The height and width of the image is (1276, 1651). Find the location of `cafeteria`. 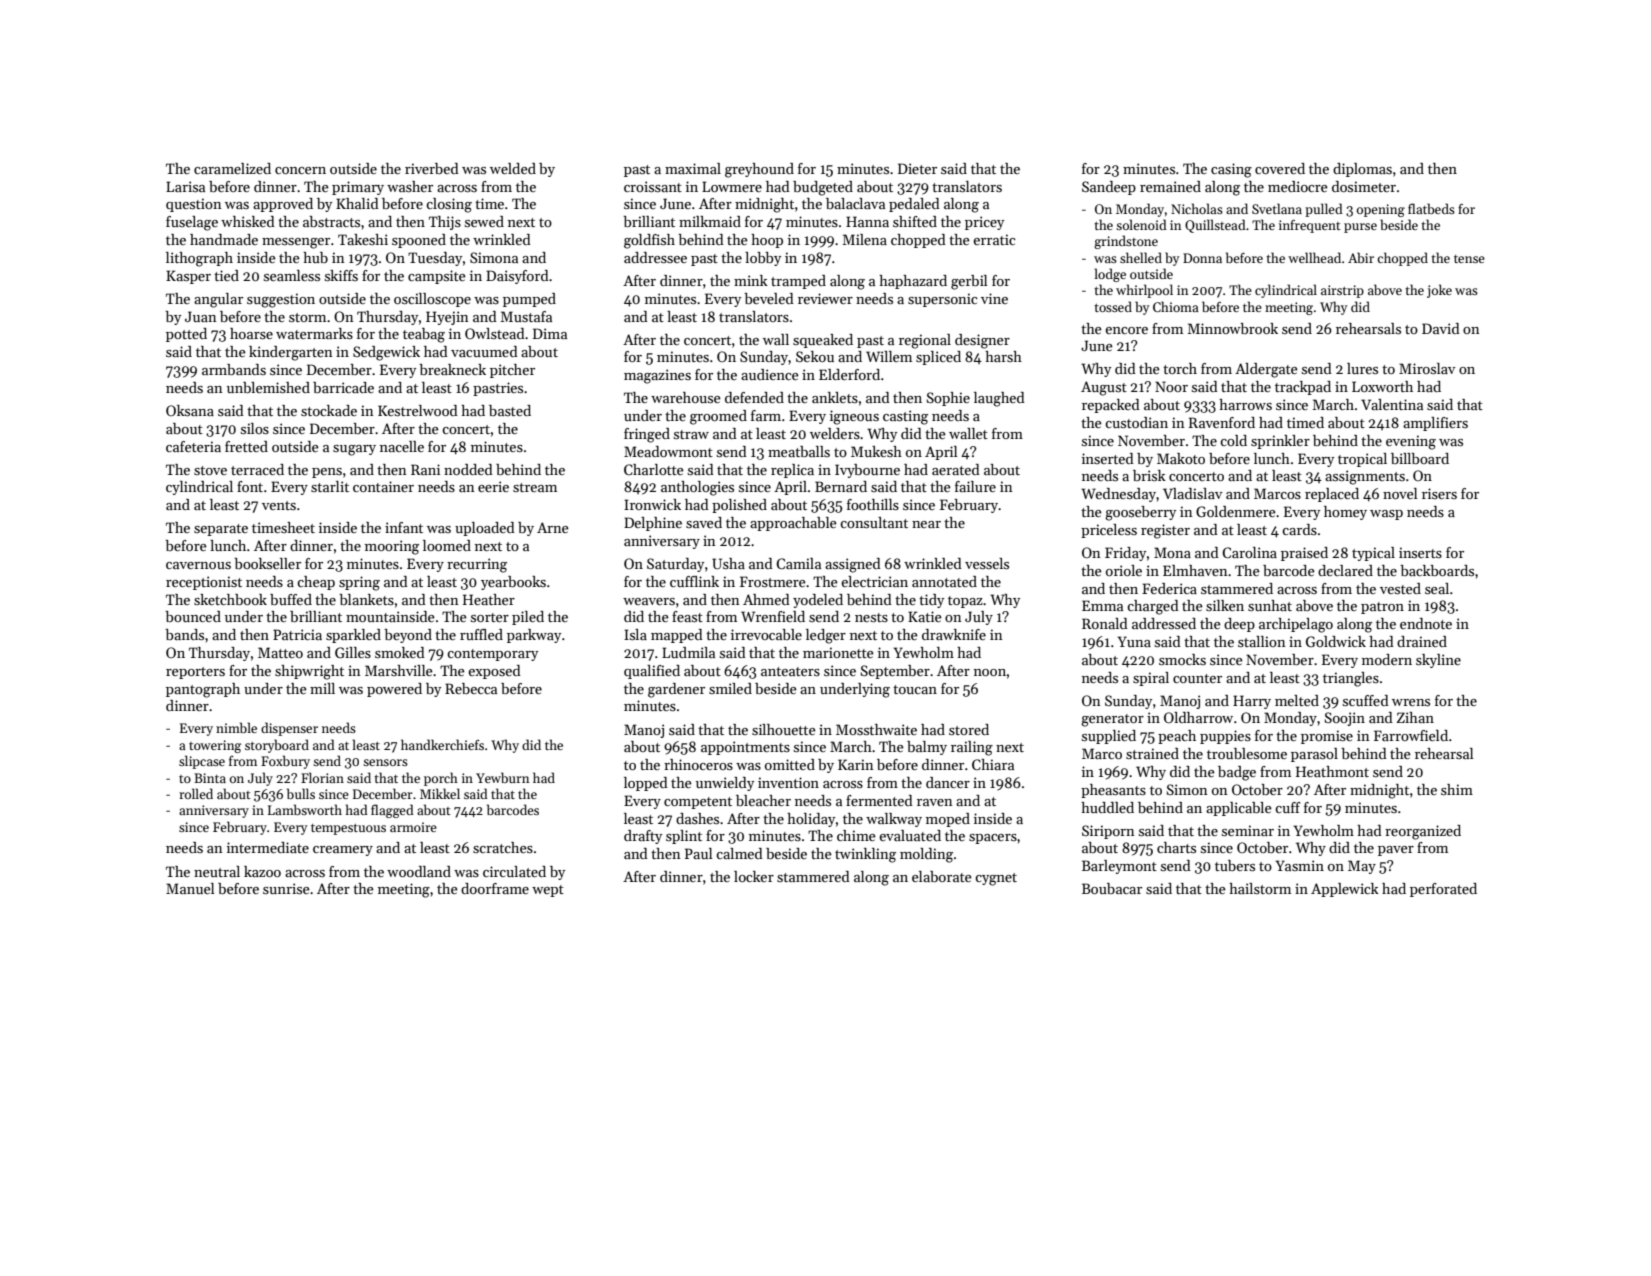

cafeteria is located at coordinates (193, 446).
